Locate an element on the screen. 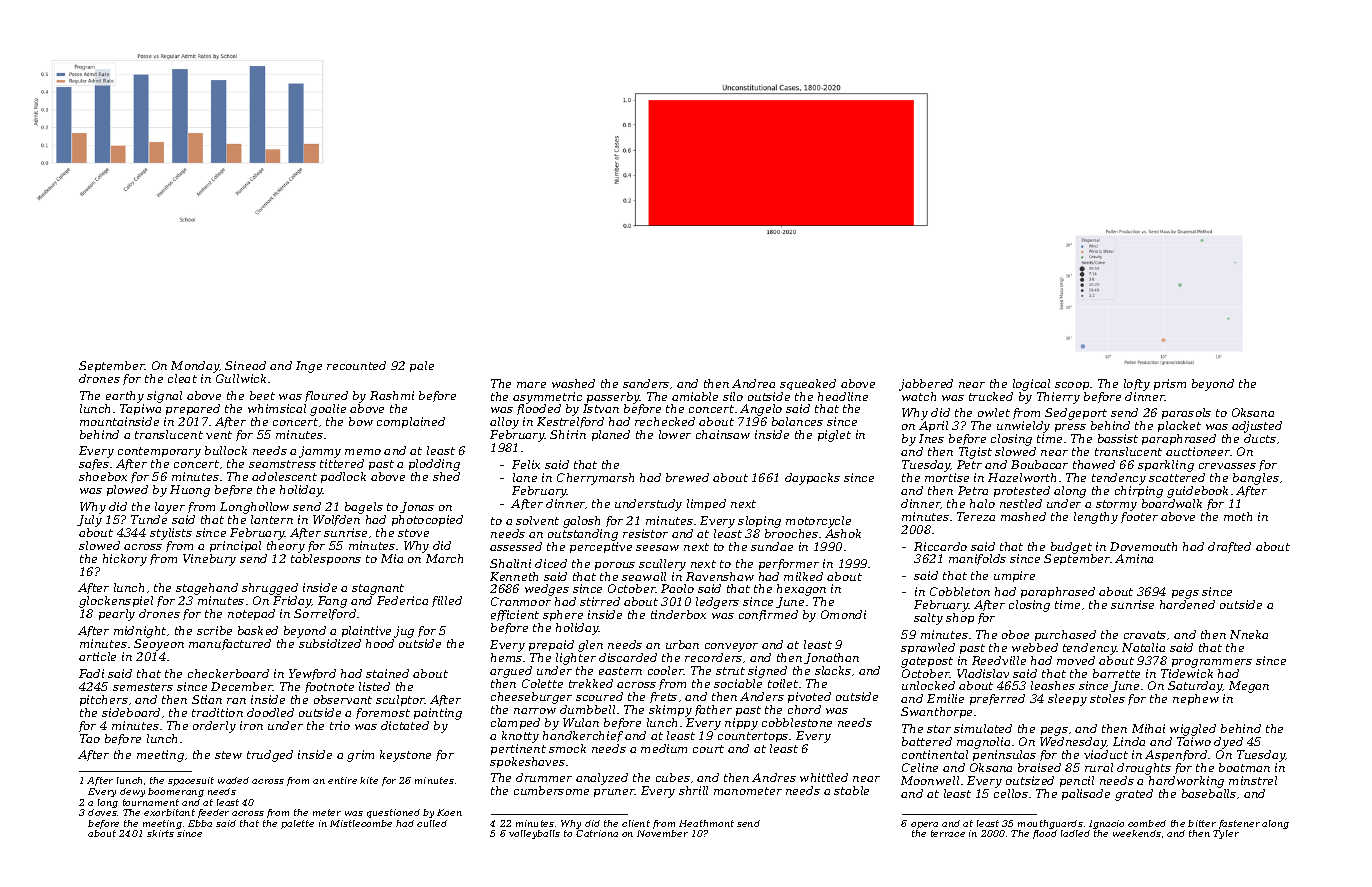  crevasses is located at coordinates (1227, 466).
